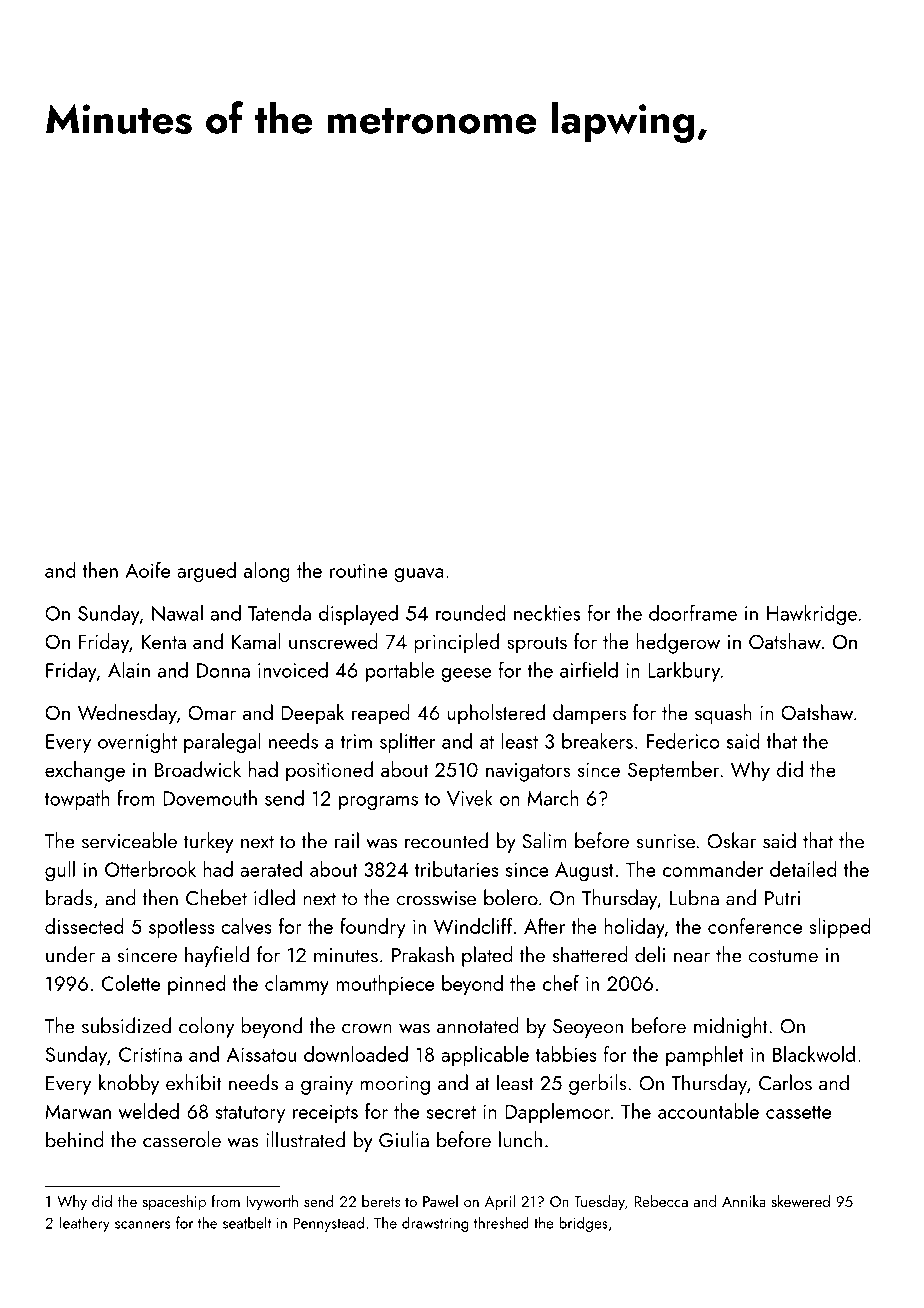  Describe the element at coordinates (470, 797) in the screenshot. I see `Vivek` at that location.
